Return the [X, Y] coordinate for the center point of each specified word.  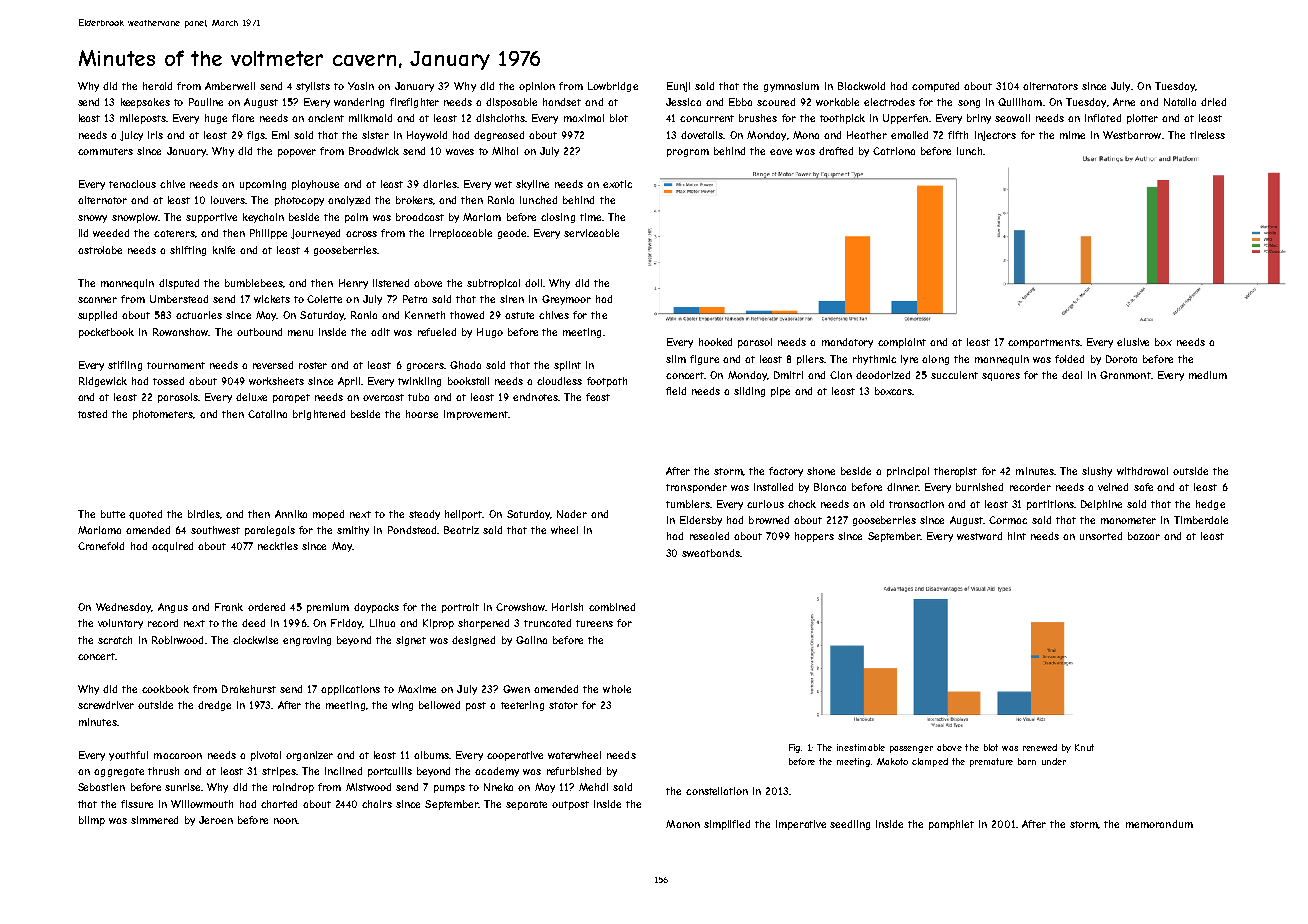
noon [285, 821]
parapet [291, 398]
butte [113, 514]
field [676, 391]
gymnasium [791, 87]
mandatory [847, 343]
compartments [1044, 343]
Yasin [361, 86]
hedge [1210, 505]
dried [1213, 102]
